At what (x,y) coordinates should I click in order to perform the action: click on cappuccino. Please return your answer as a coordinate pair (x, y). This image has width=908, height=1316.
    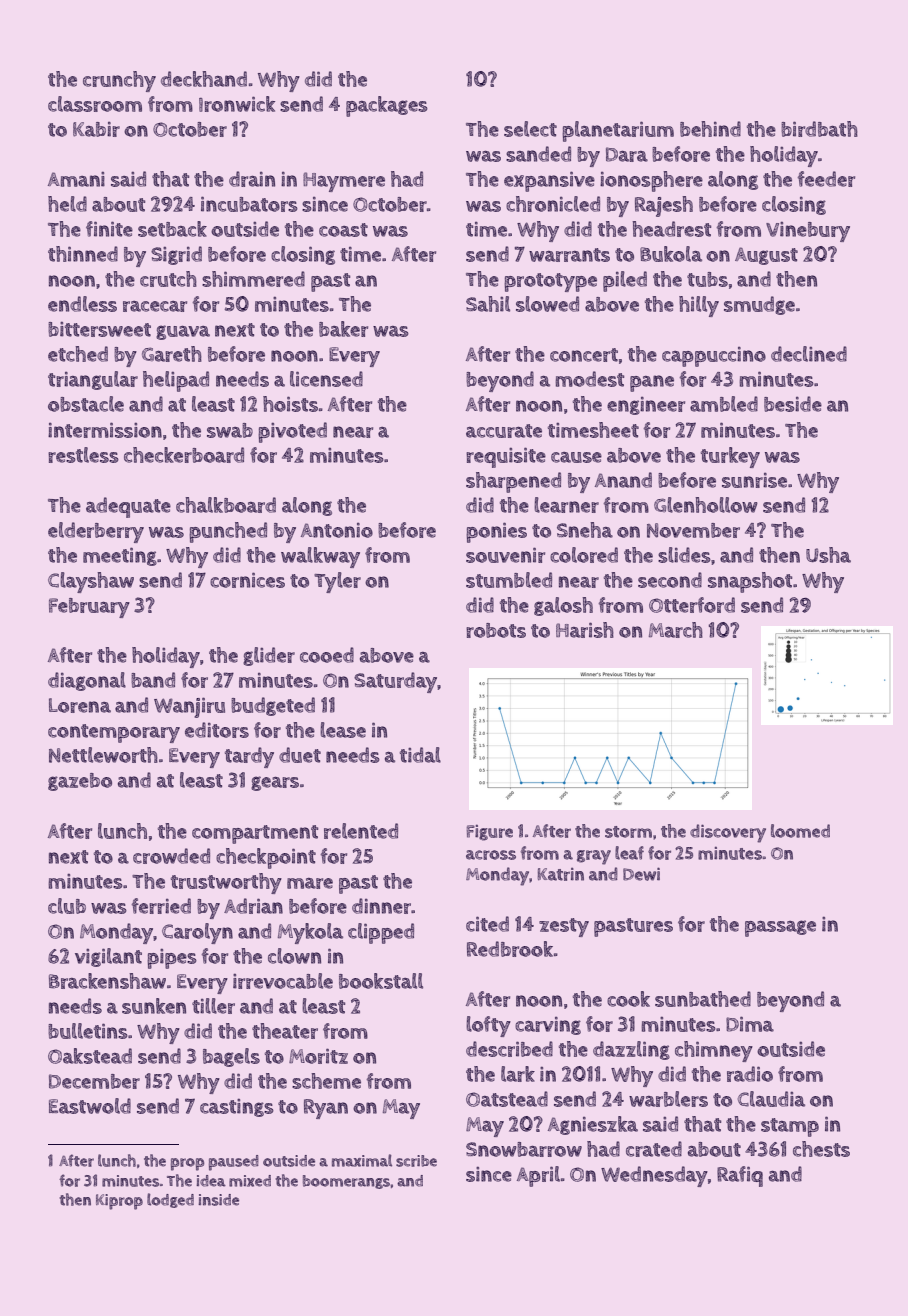
    Looking at the image, I should click on (714, 357).
